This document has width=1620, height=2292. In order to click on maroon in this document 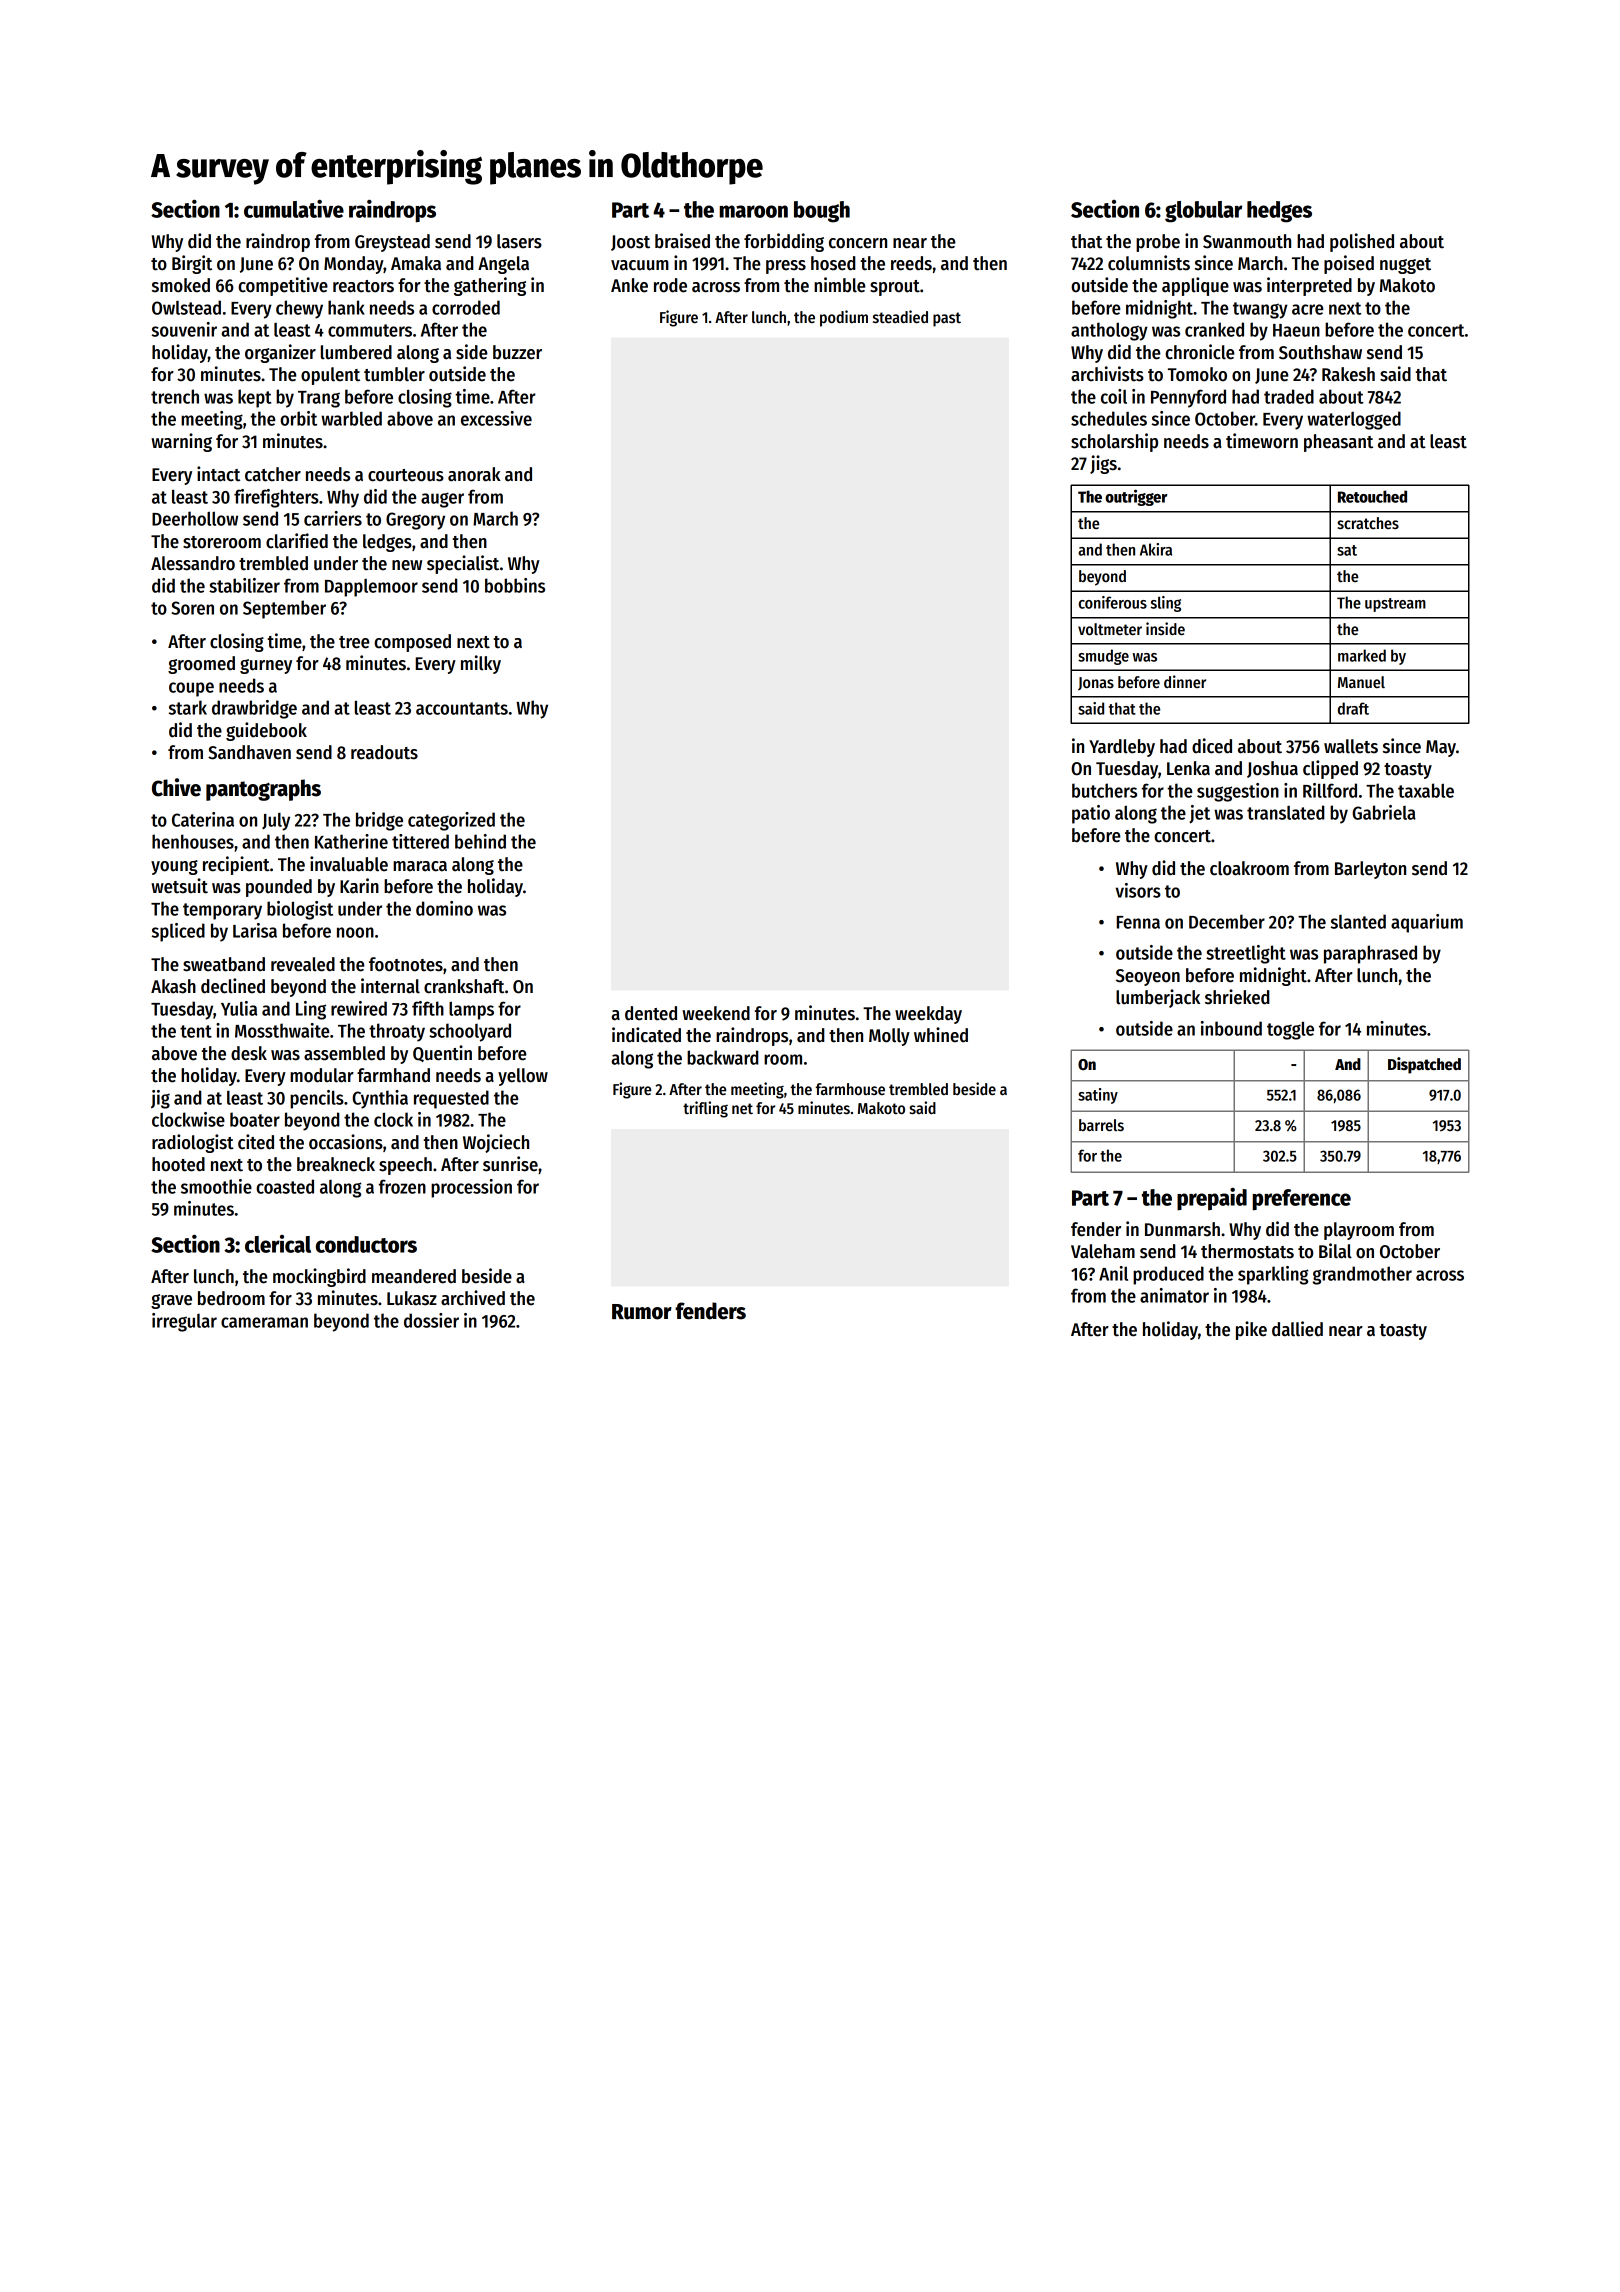, I will do `click(754, 211)`.
